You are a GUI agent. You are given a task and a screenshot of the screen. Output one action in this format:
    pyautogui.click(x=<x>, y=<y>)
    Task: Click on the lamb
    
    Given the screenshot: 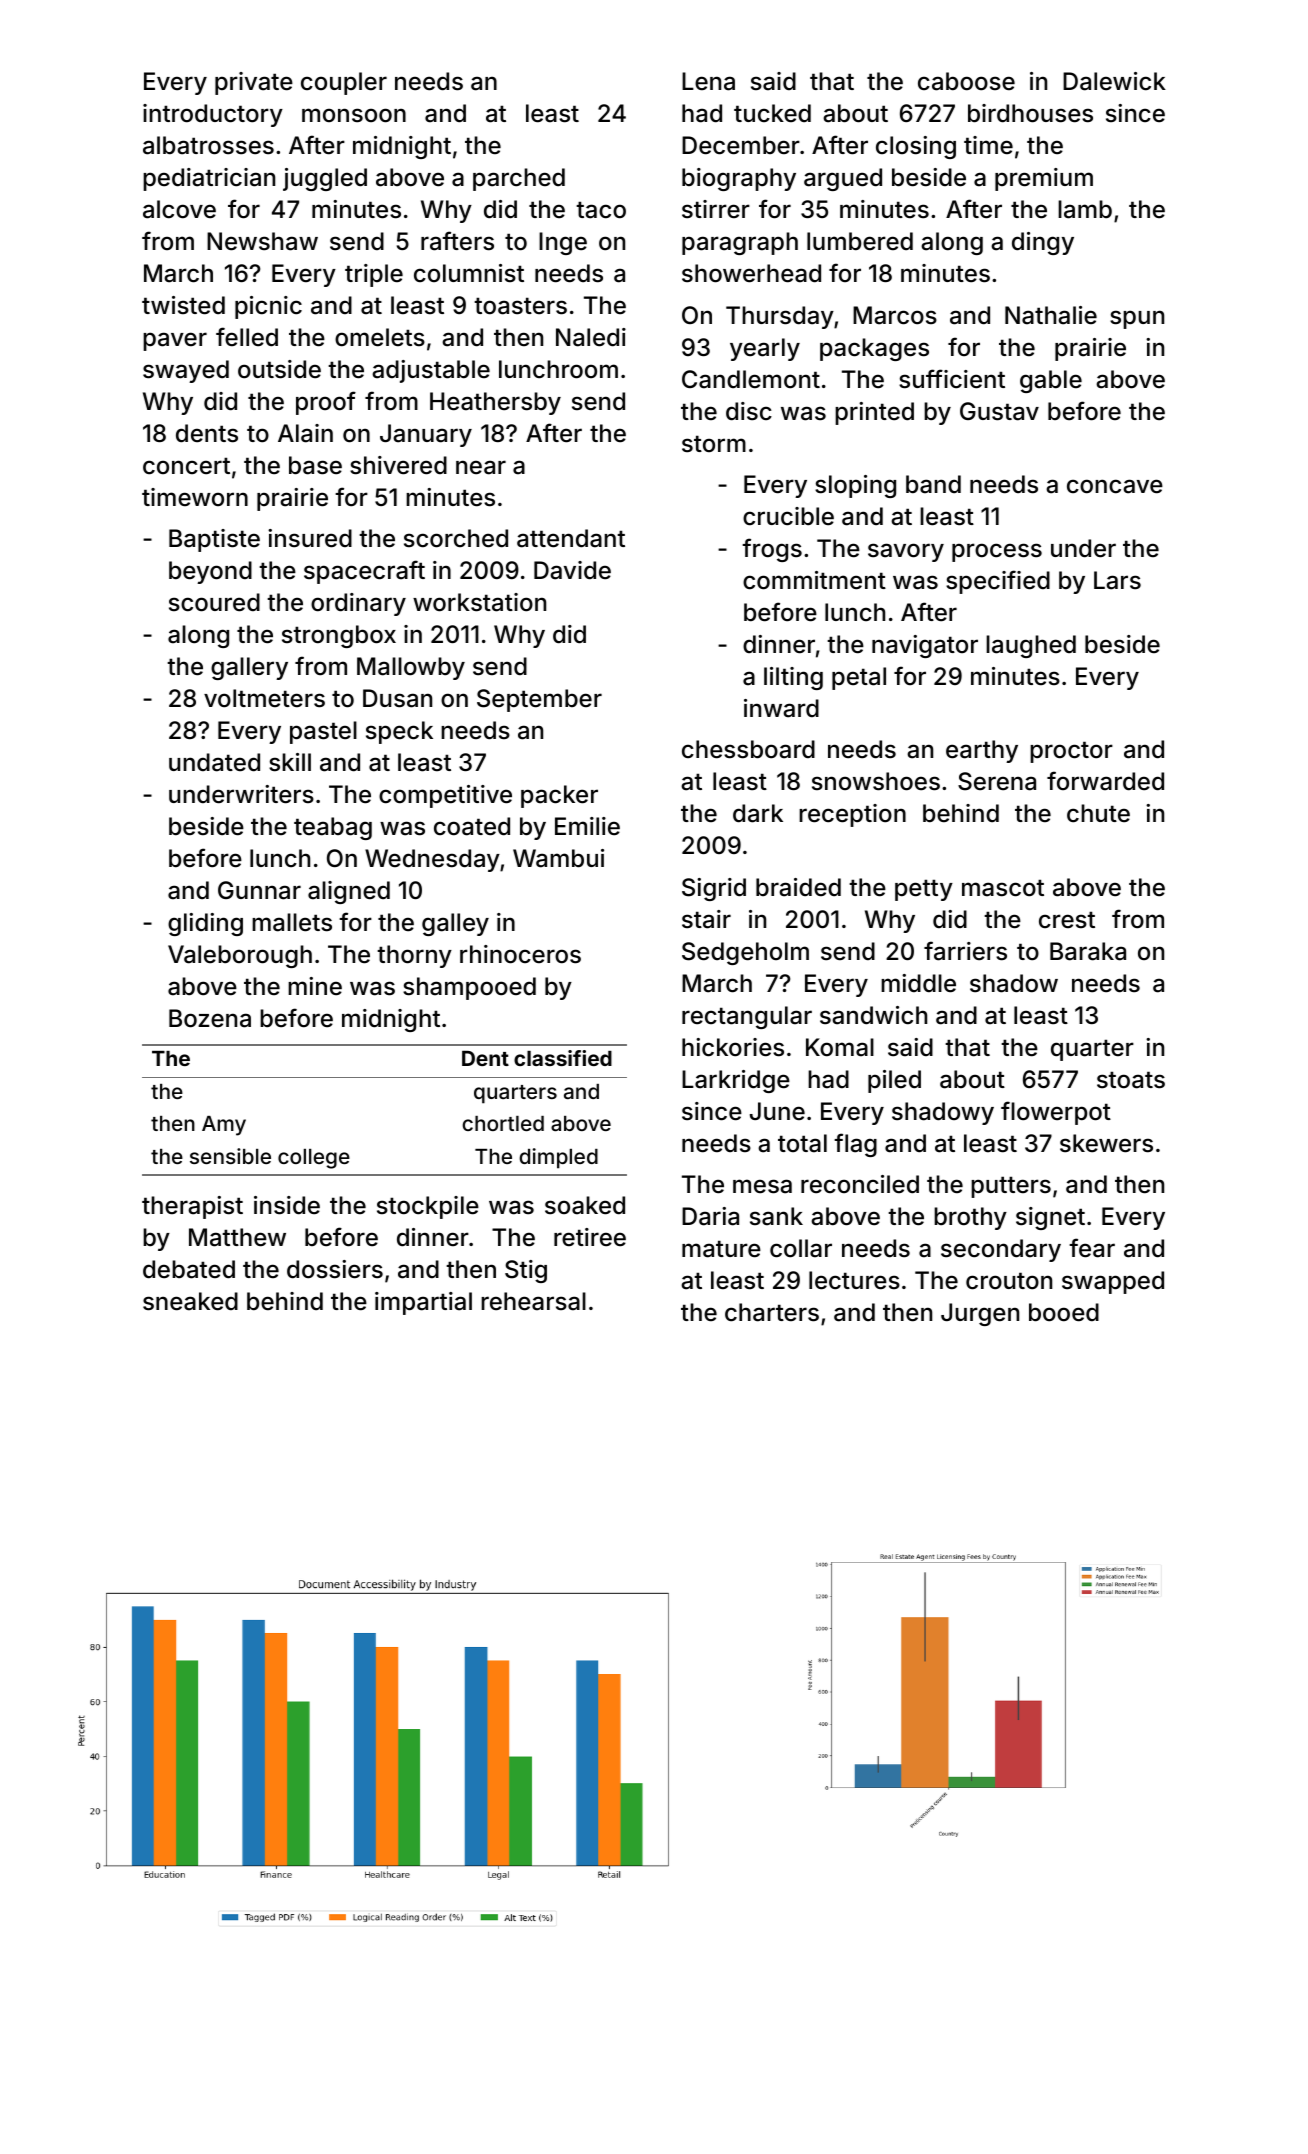 What is the action you would take?
    pyautogui.click(x=1085, y=209)
